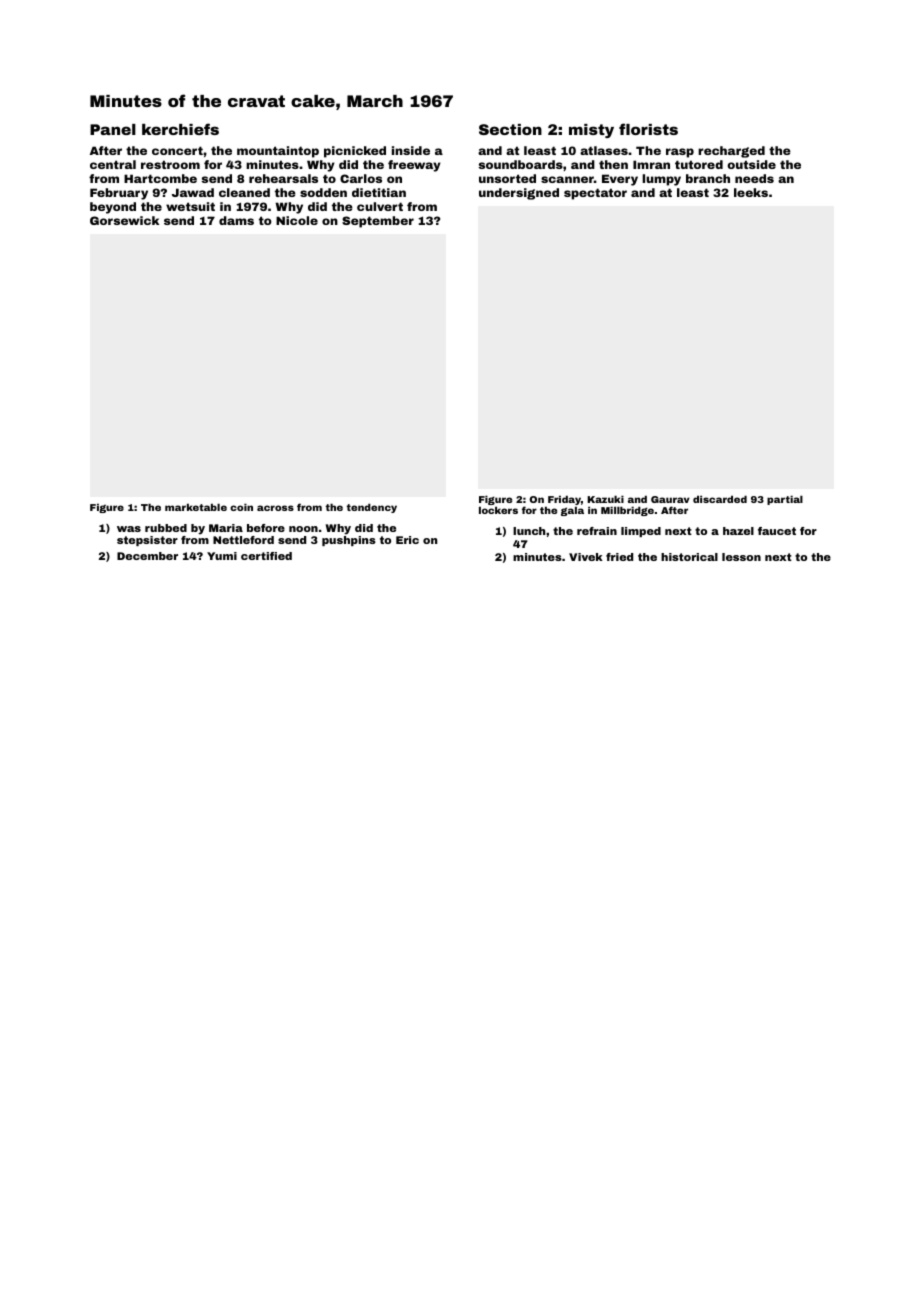 This document has width=924, height=1308. What do you see at coordinates (222, 556) in the document?
I see `Yumi` at bounding box center [222, 556].
